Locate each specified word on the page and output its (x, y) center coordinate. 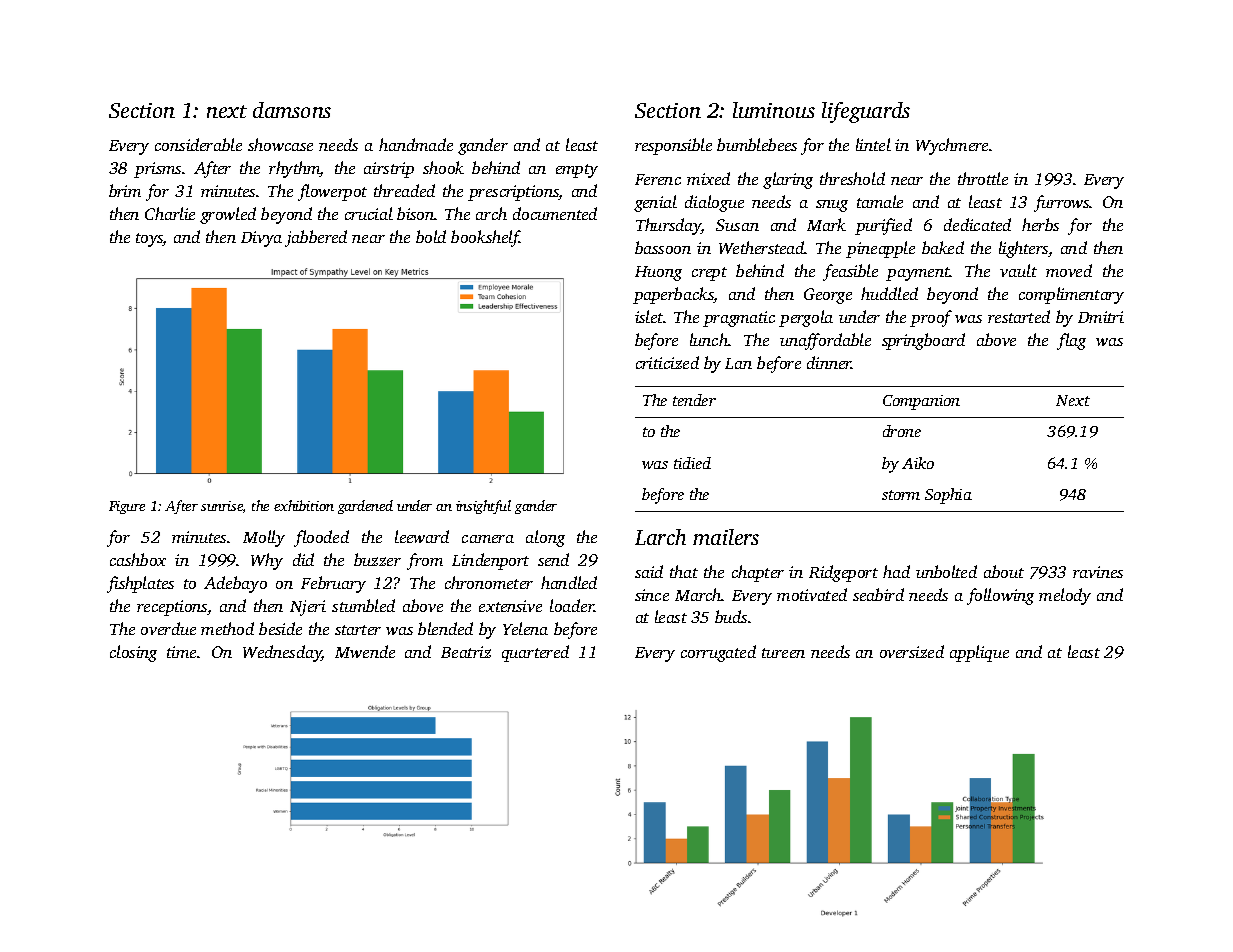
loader (572, 605)
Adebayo (235, 584)
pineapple (880, 249)
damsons (292, 110)
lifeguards (866, 112)
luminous (774, 110)
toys (149, 240)
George (828, 296)
